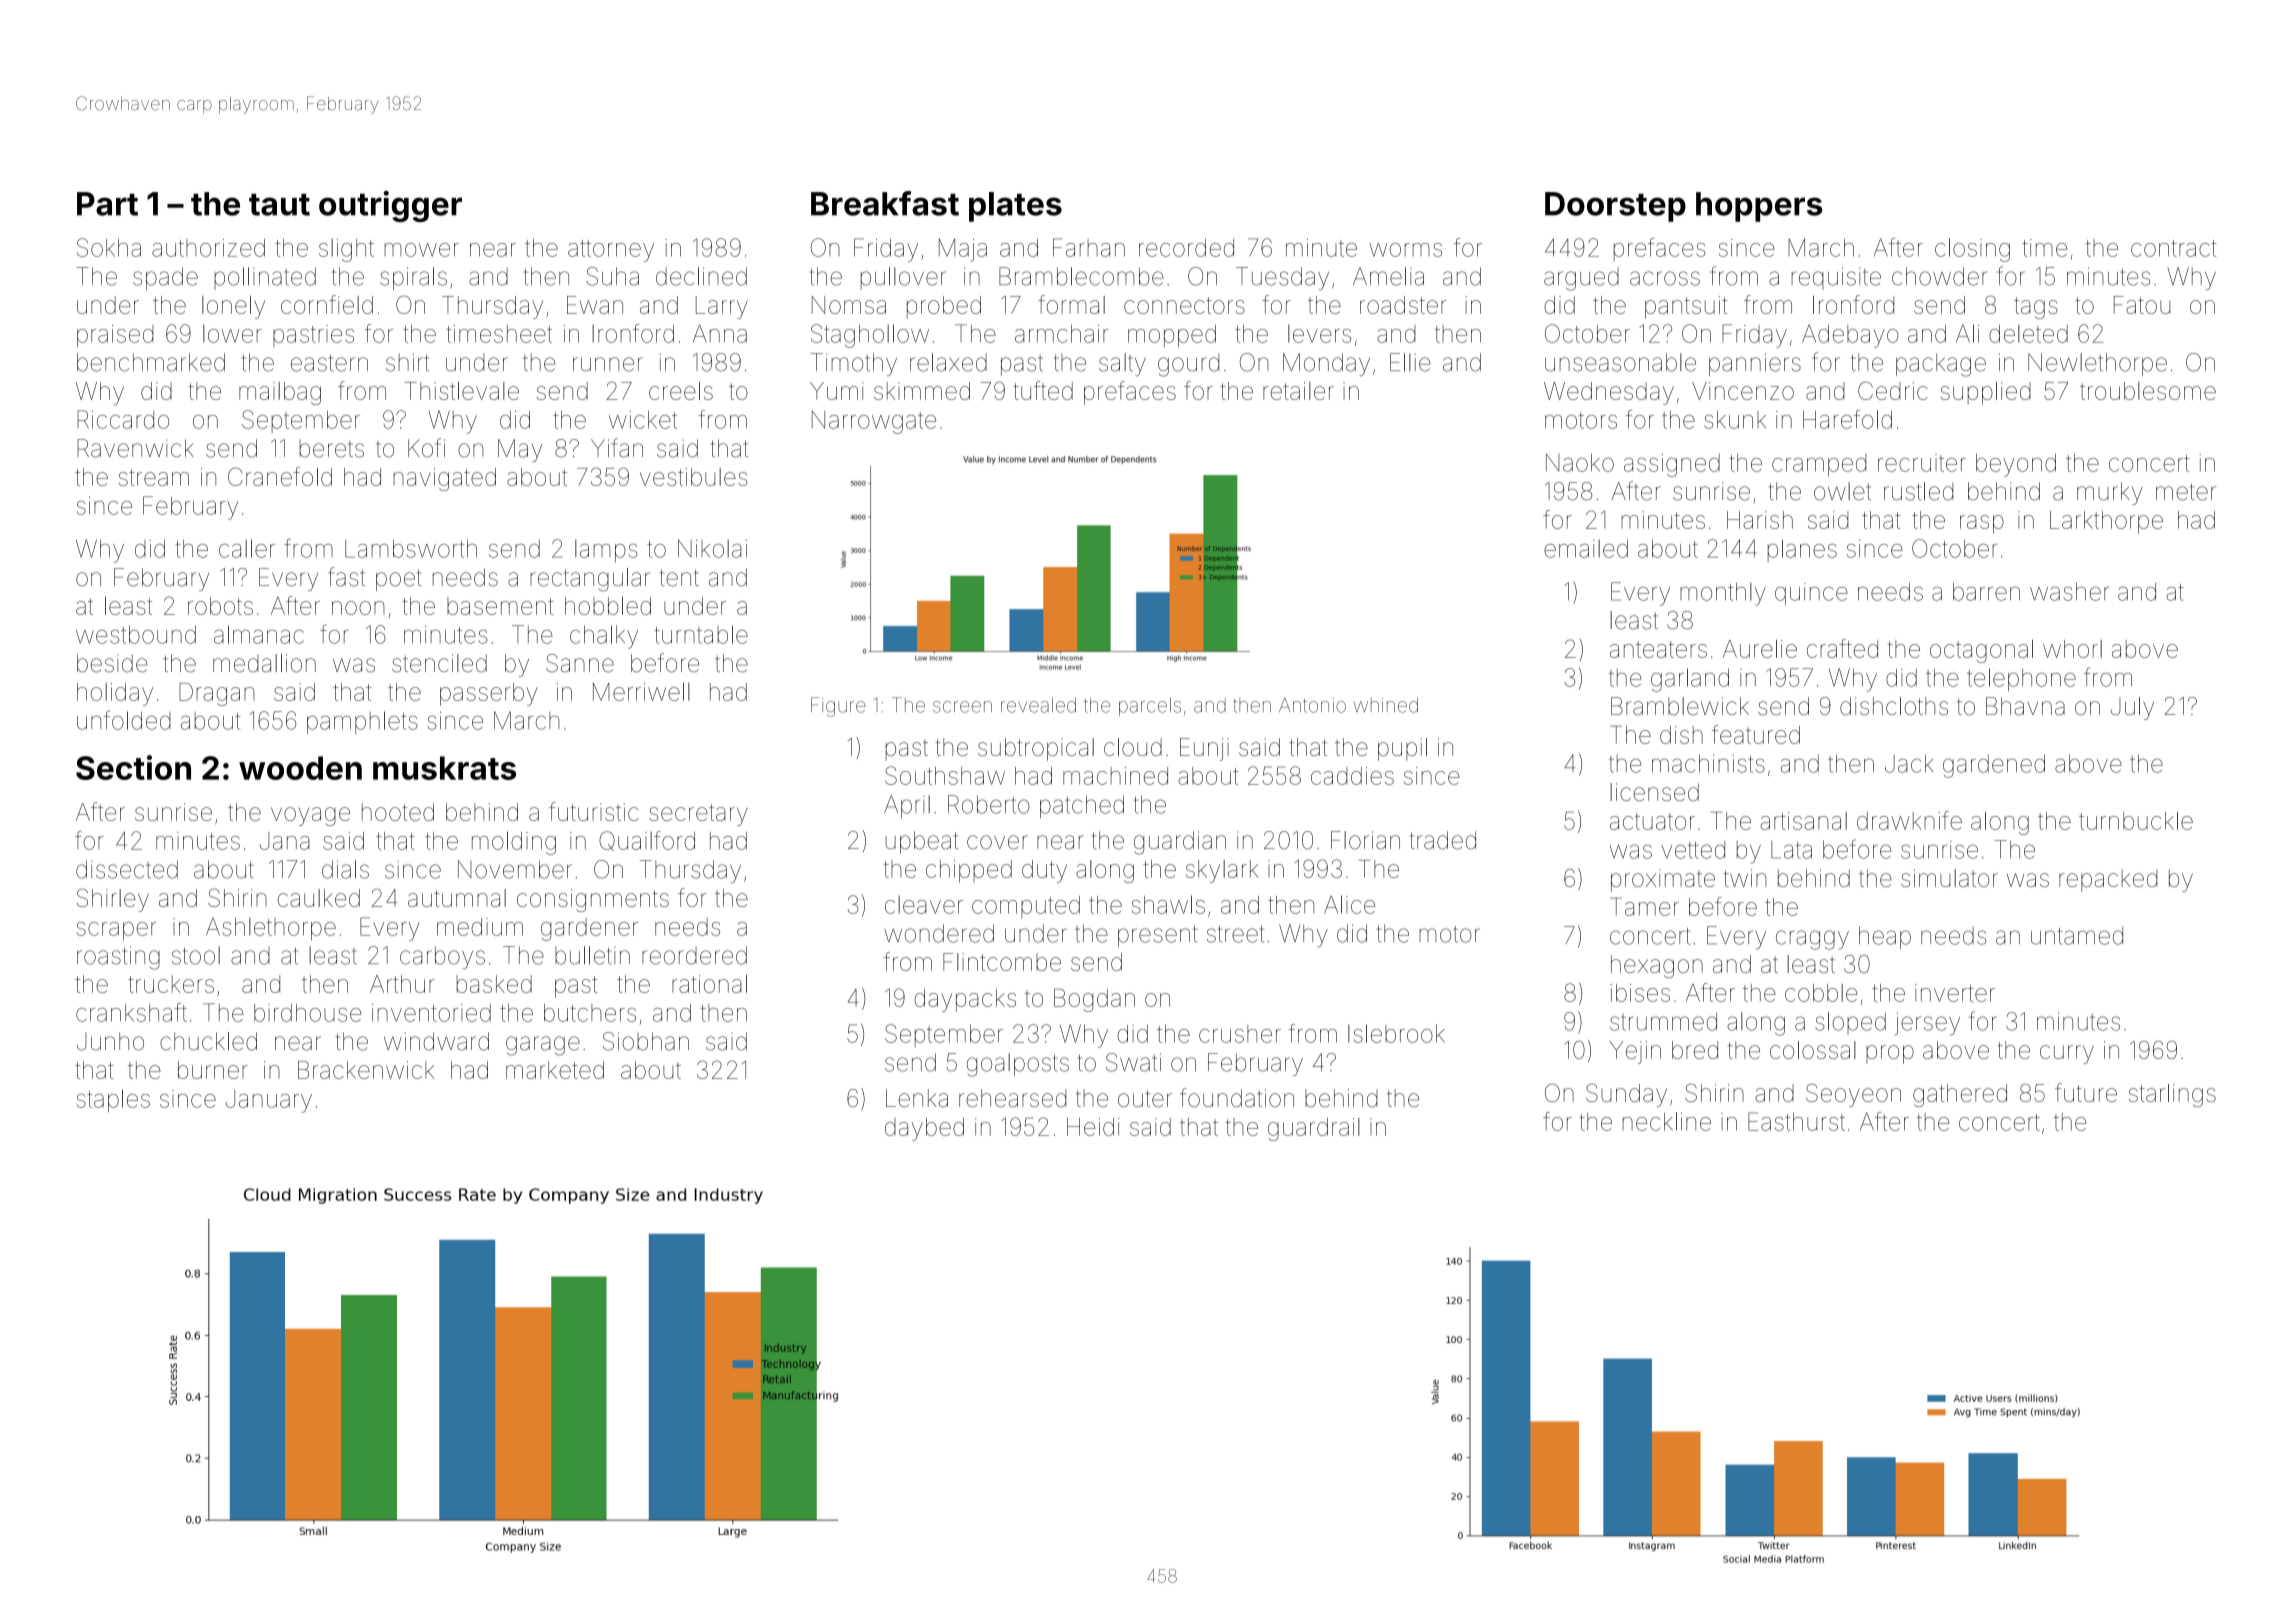  What do you see at coordinates (1657, 966) in the document?
I see `hexagon` at bounding box center [1657, 966].
